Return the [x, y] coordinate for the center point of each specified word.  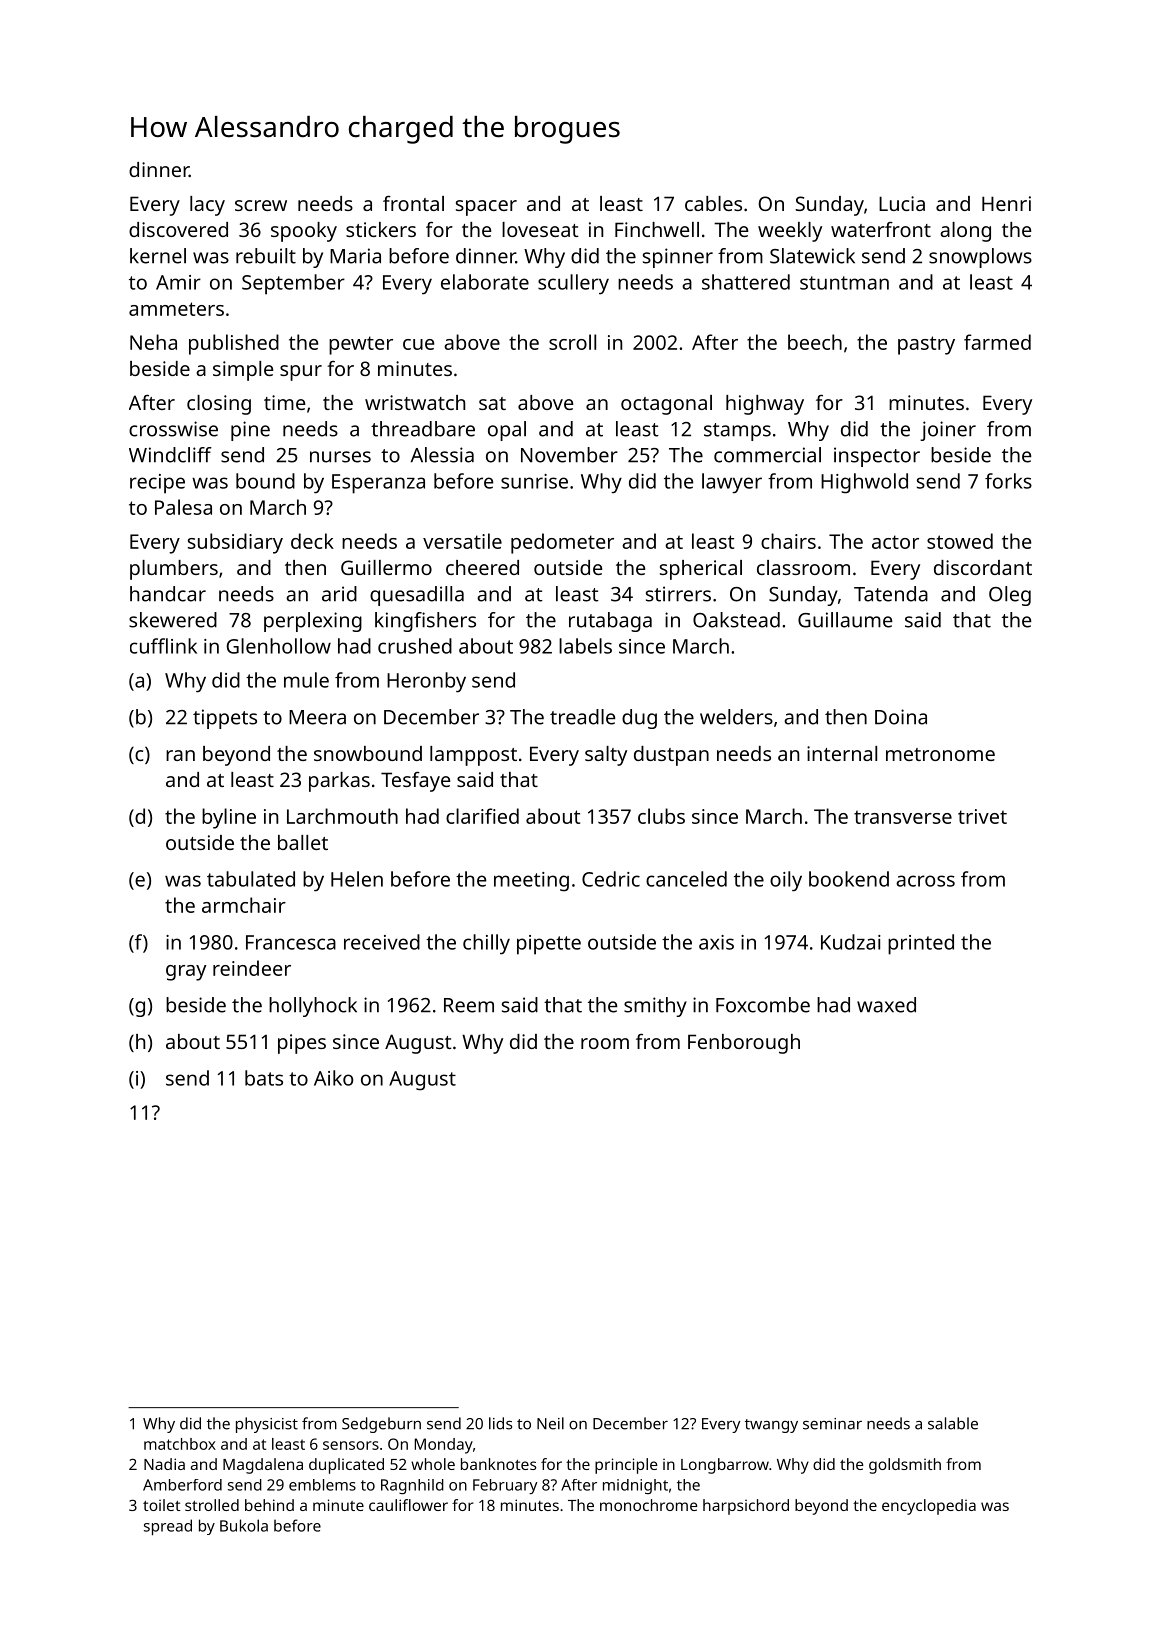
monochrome [648, 1505]
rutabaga [610, 622]
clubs [661, 816]
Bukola [244, 1525]
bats [264, 1078]
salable [953, 1423]
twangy [771, 1426]
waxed [886, 1005]
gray [186, 973]
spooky [304, 232]
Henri [1006, 203]
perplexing [313, 622]
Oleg [1010, 596]
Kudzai [851, 942]
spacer [486, 208]
